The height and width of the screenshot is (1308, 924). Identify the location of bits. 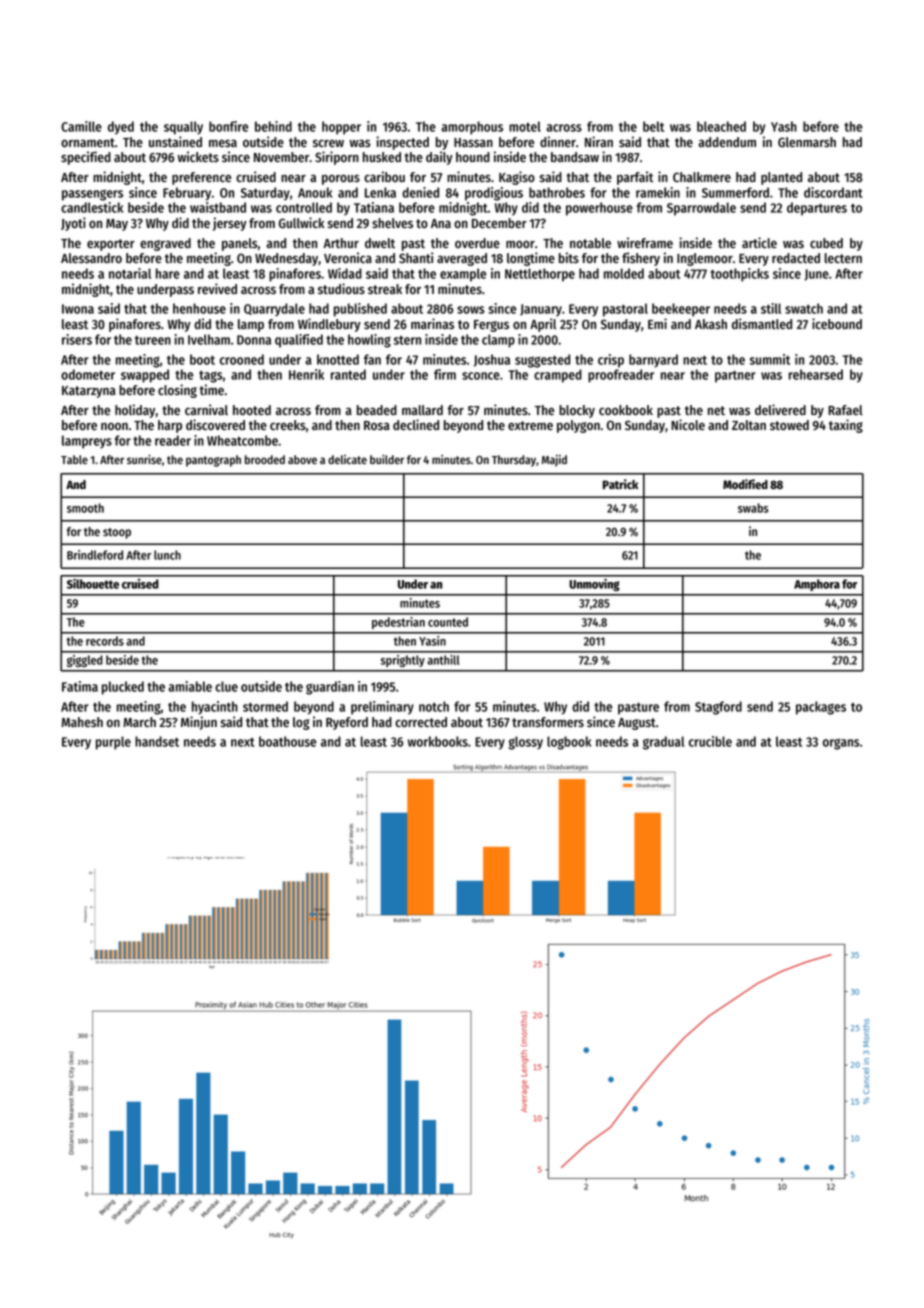
(569, 257).
